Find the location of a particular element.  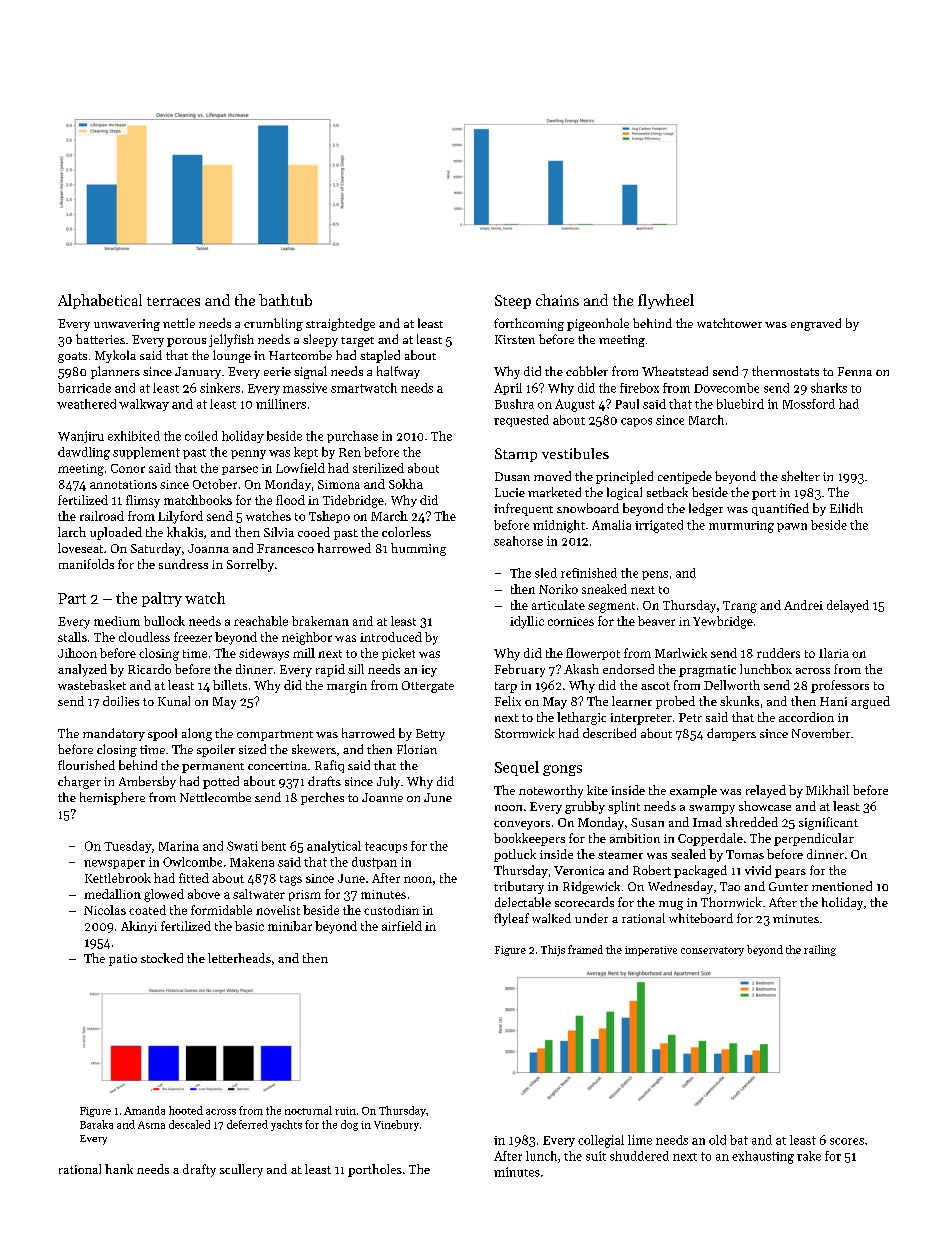

significant is located at coordinates (828, 823).
